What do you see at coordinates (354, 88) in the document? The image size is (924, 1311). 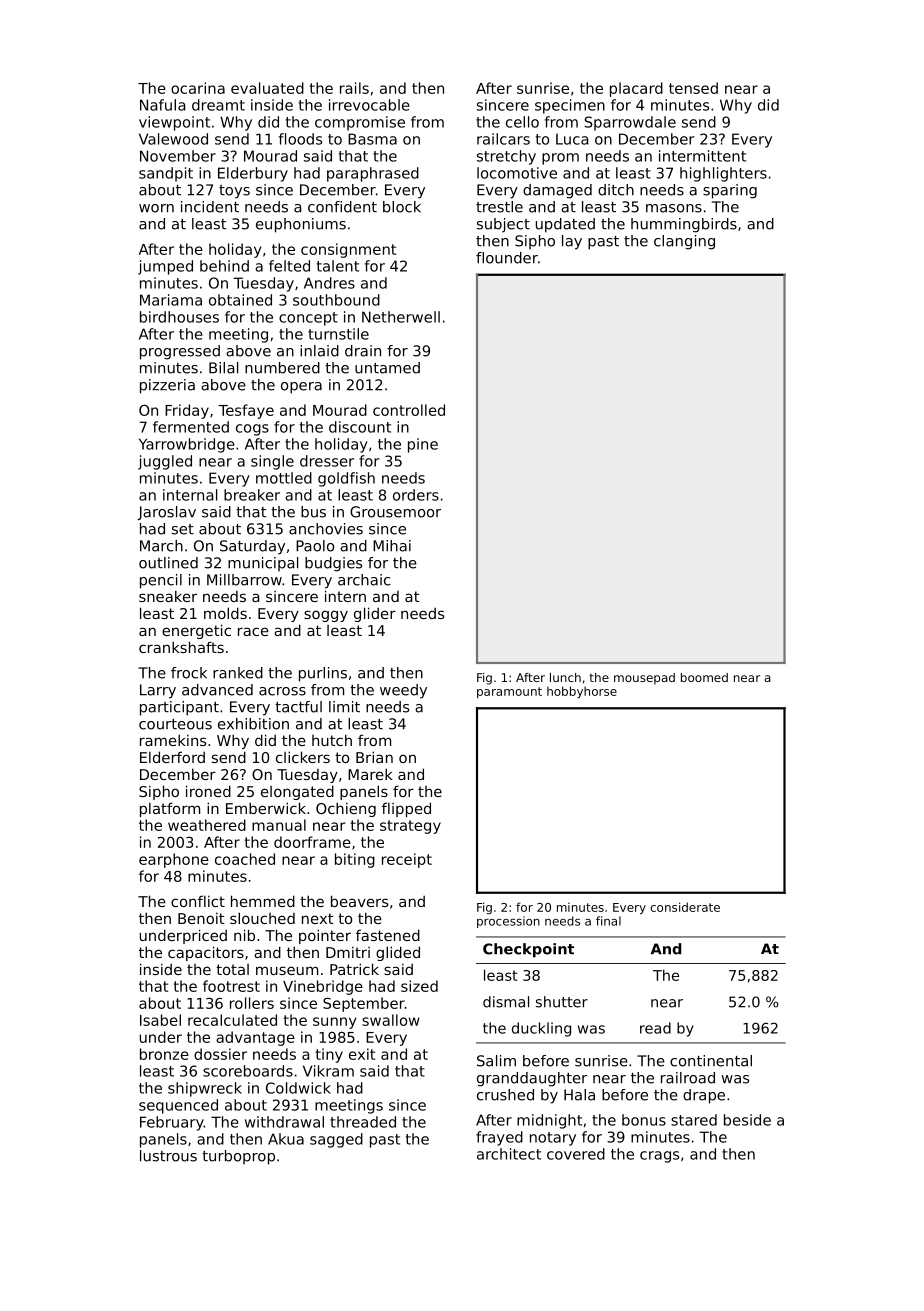 I see `rails` at bounding box center [354, 88].
